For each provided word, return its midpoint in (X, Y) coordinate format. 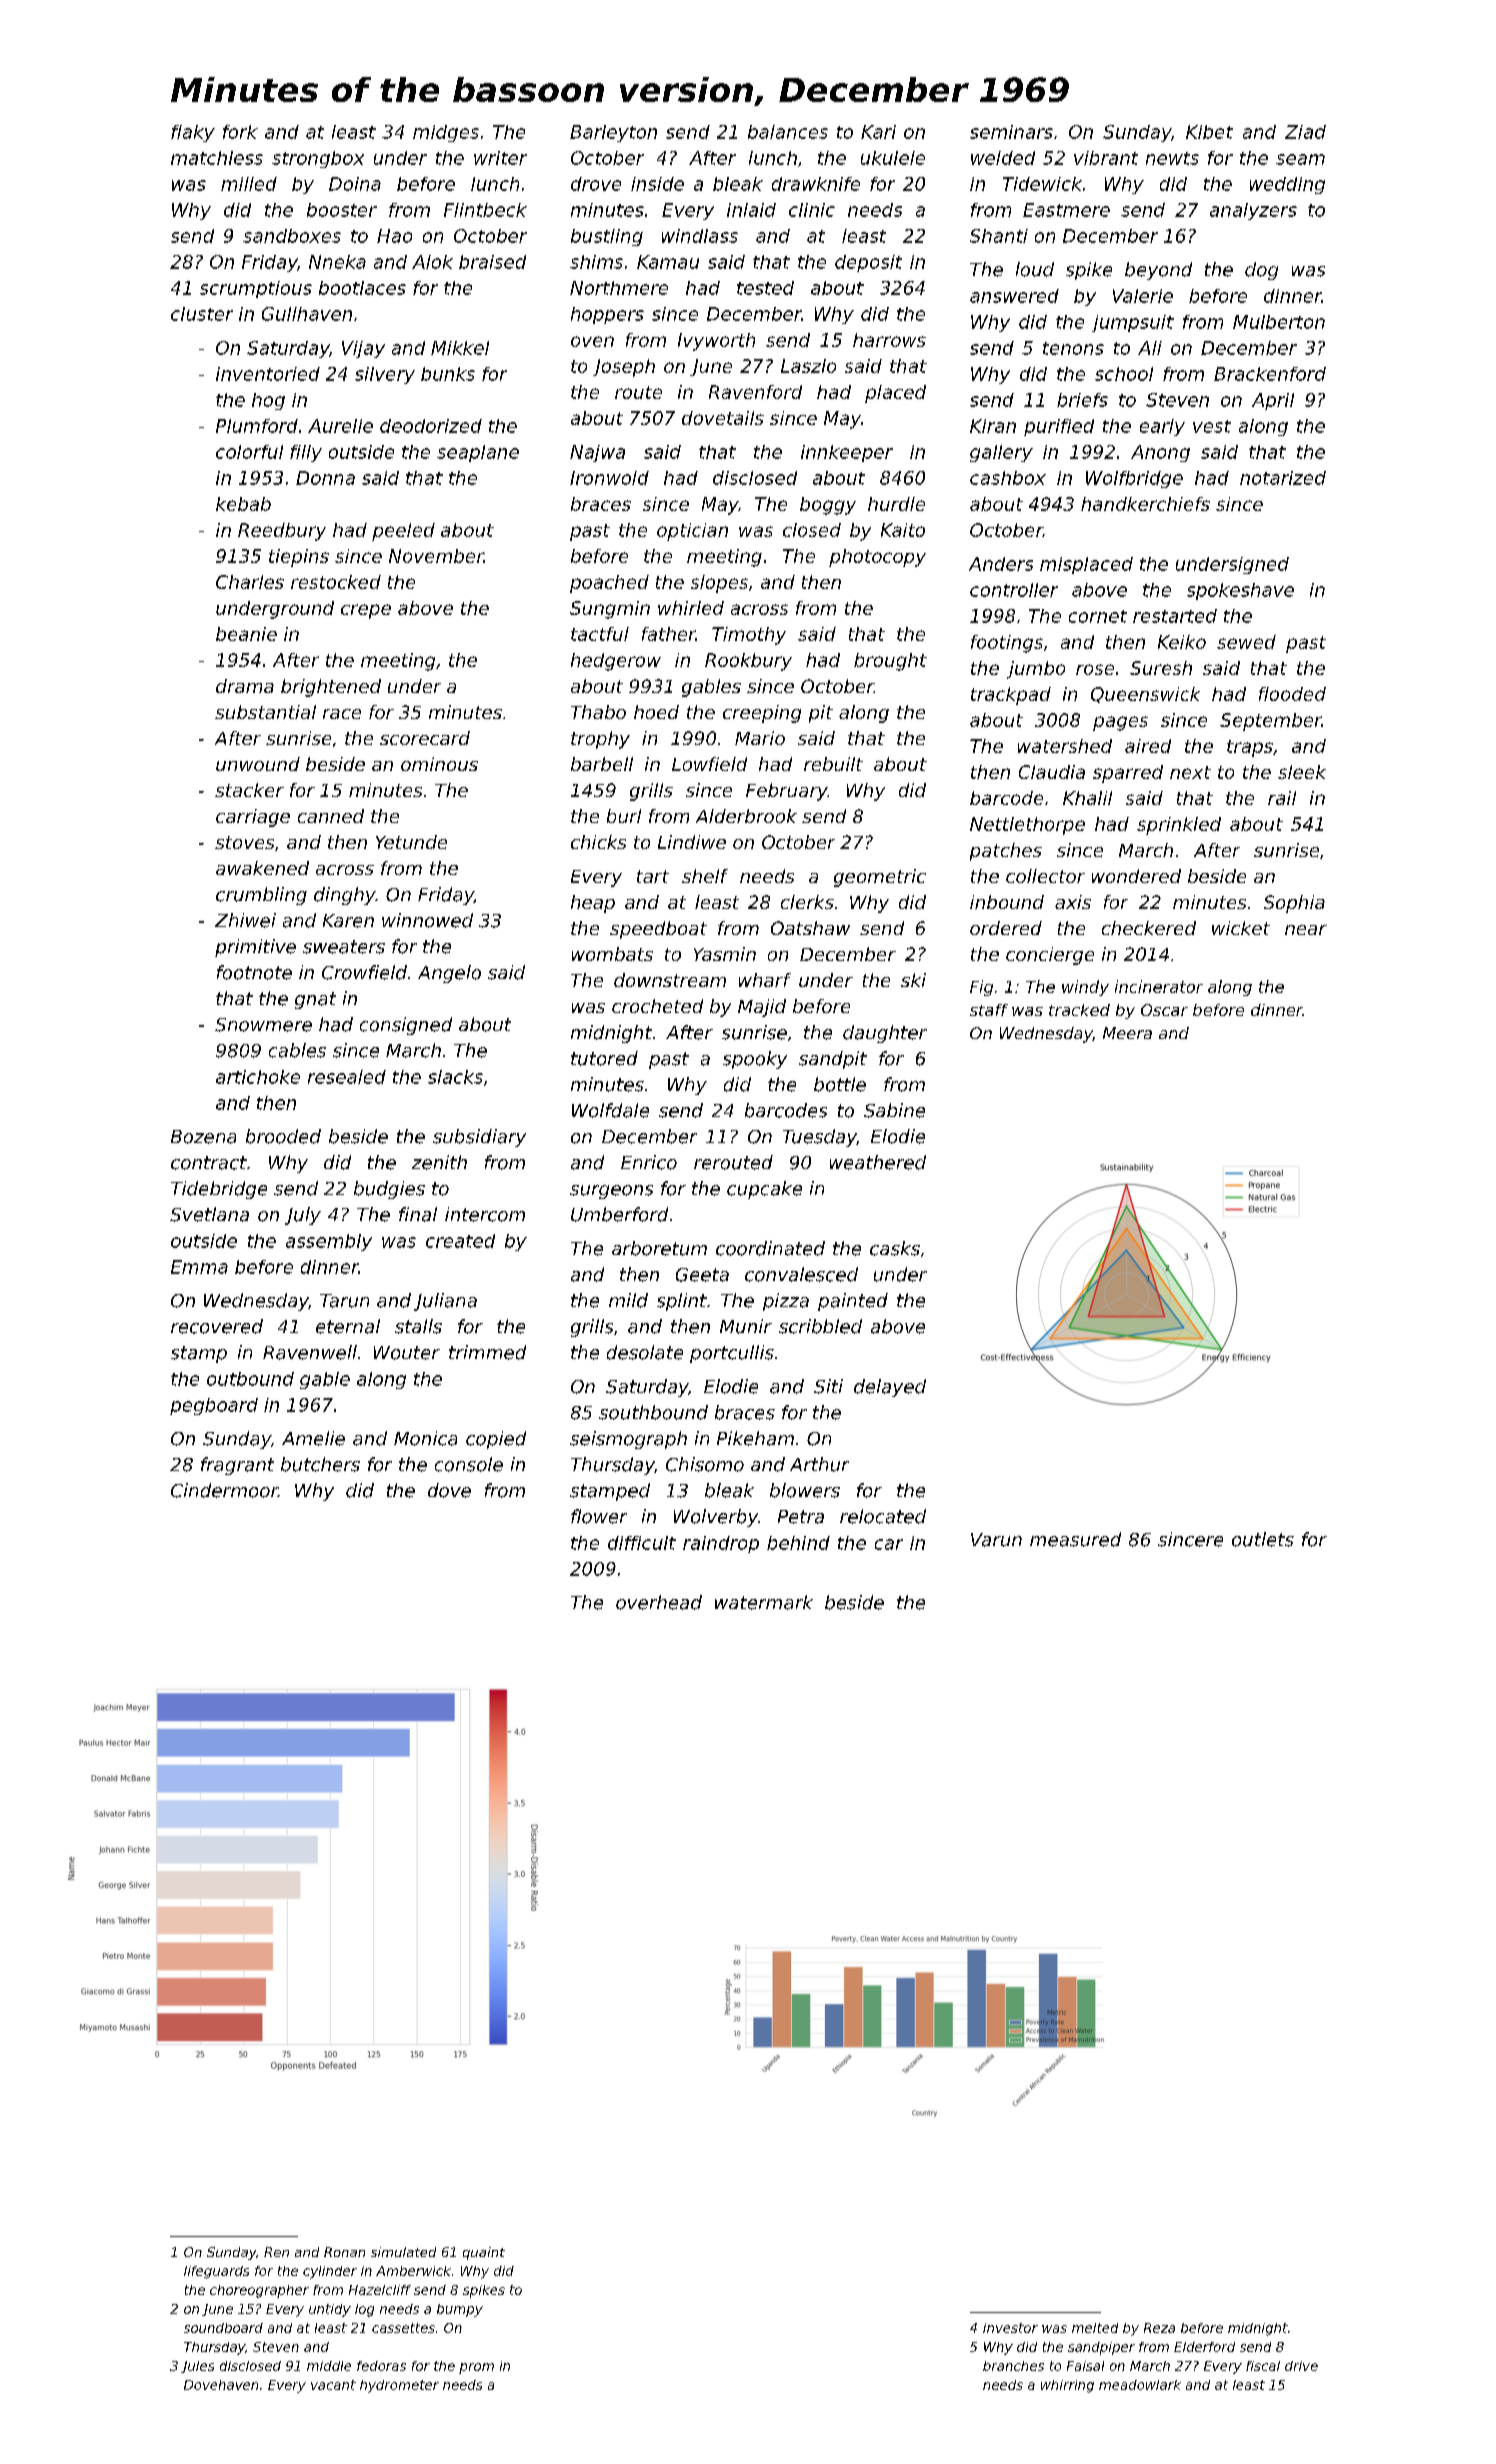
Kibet (1209, 132)
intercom (485, 1214)
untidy (330, 2310)
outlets (1263, 1539)
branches (1013, 2366)
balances (788, 132)
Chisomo (705, 1464)
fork (240, 132)
